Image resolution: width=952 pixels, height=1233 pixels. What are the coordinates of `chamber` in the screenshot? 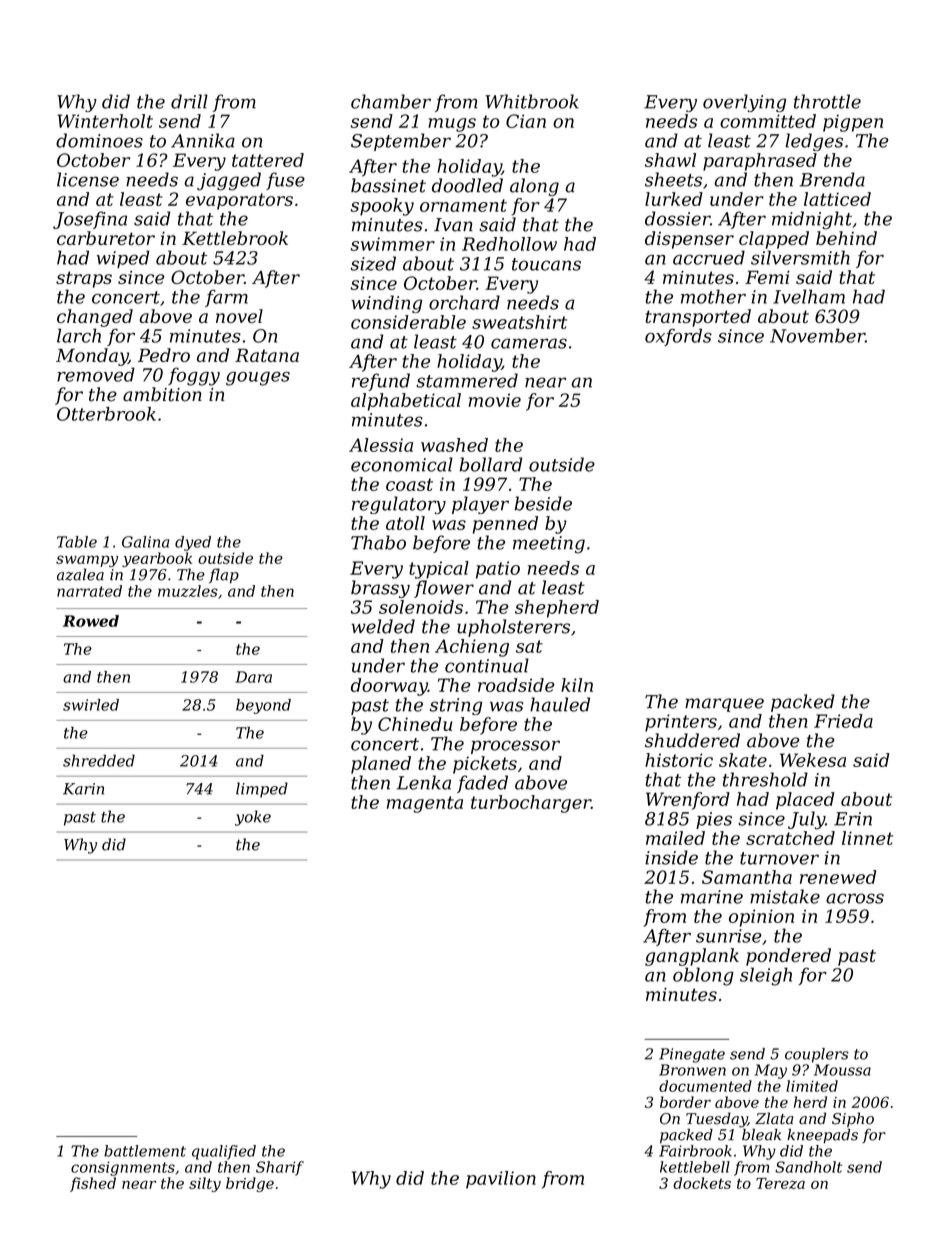 It's located at (391, 101).
